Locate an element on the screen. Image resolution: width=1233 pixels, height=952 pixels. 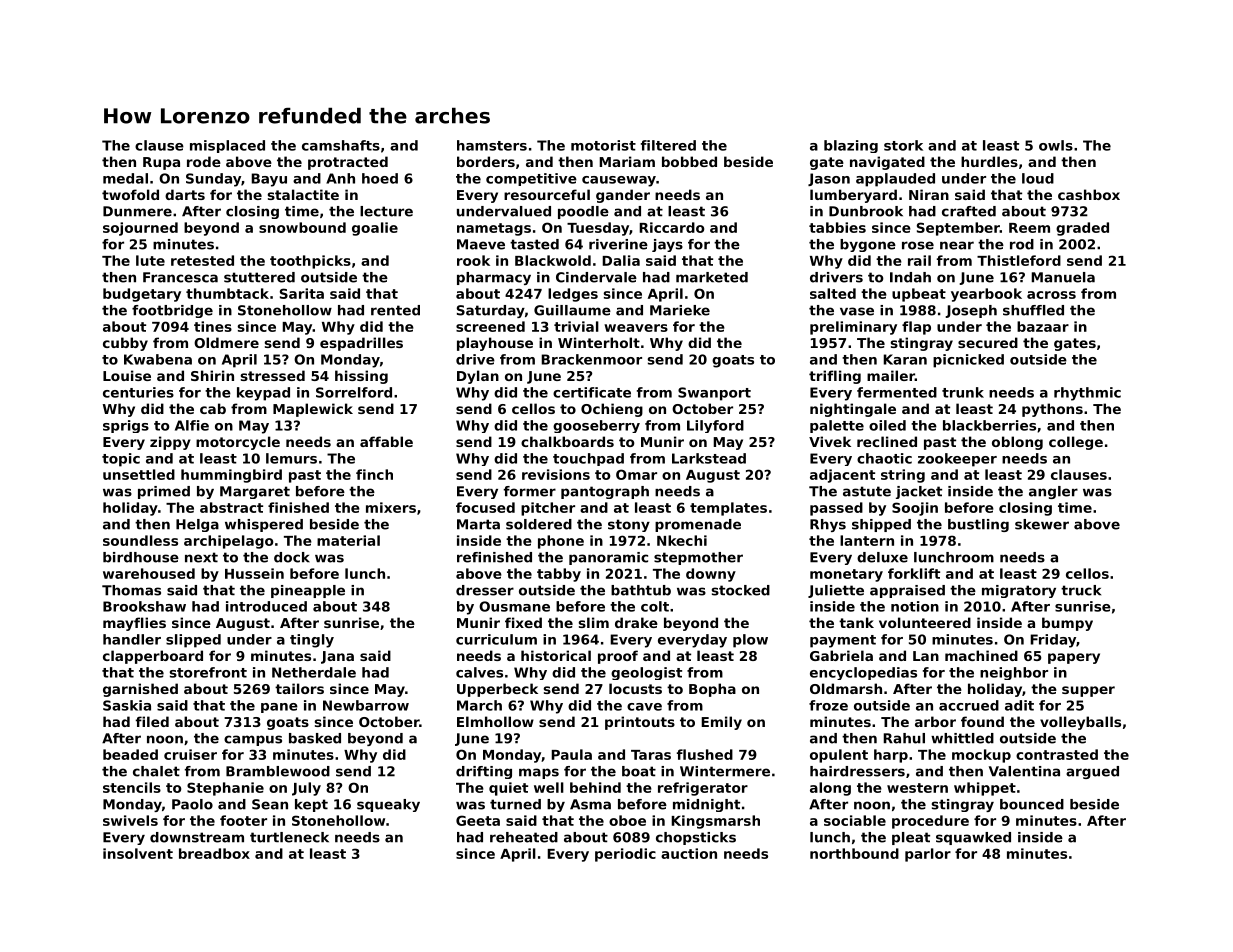
nightingale is located at coordinates (853, 410).
